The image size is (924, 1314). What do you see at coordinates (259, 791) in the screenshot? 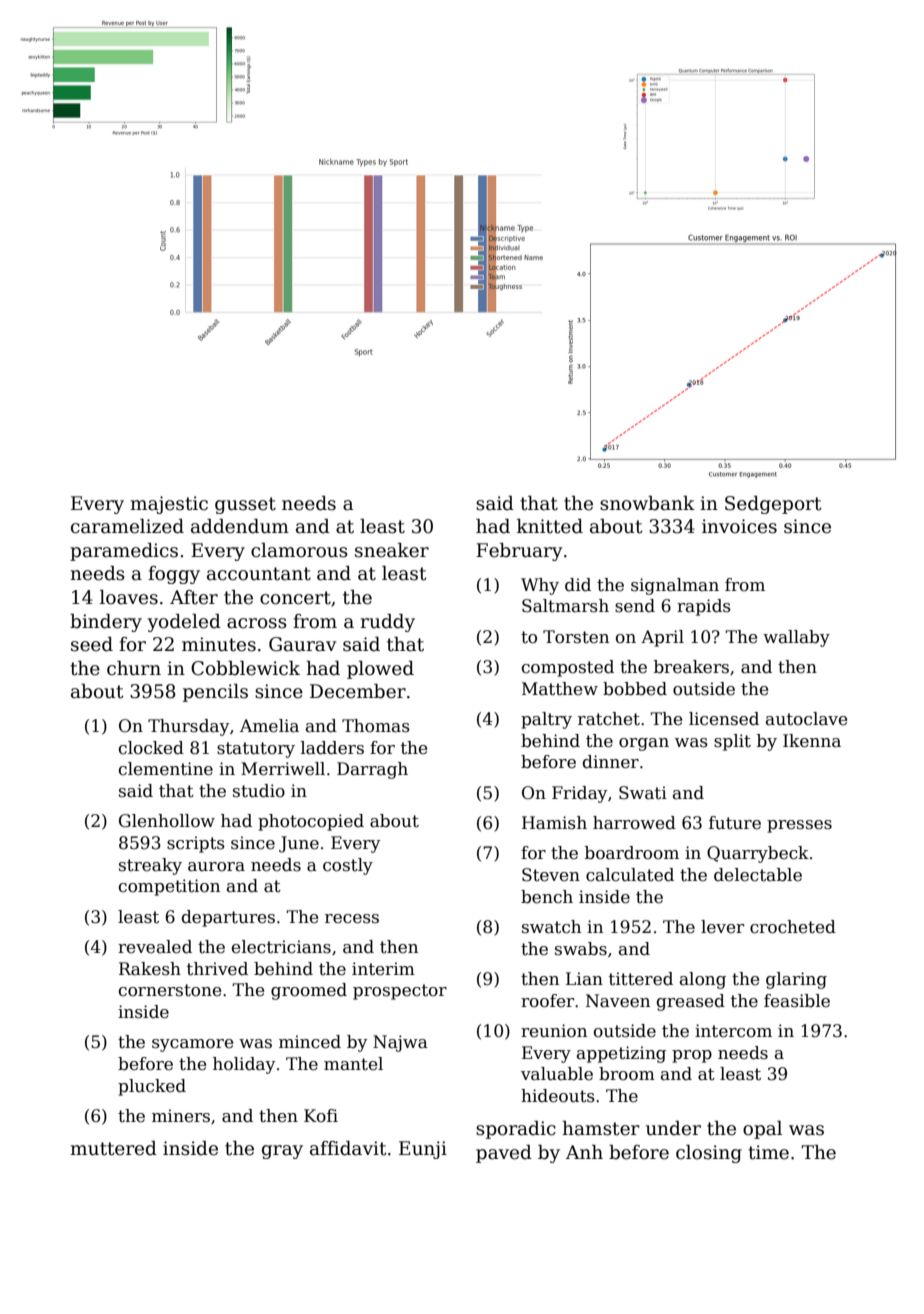
I see `studio` at bounding box center [259, 791].
